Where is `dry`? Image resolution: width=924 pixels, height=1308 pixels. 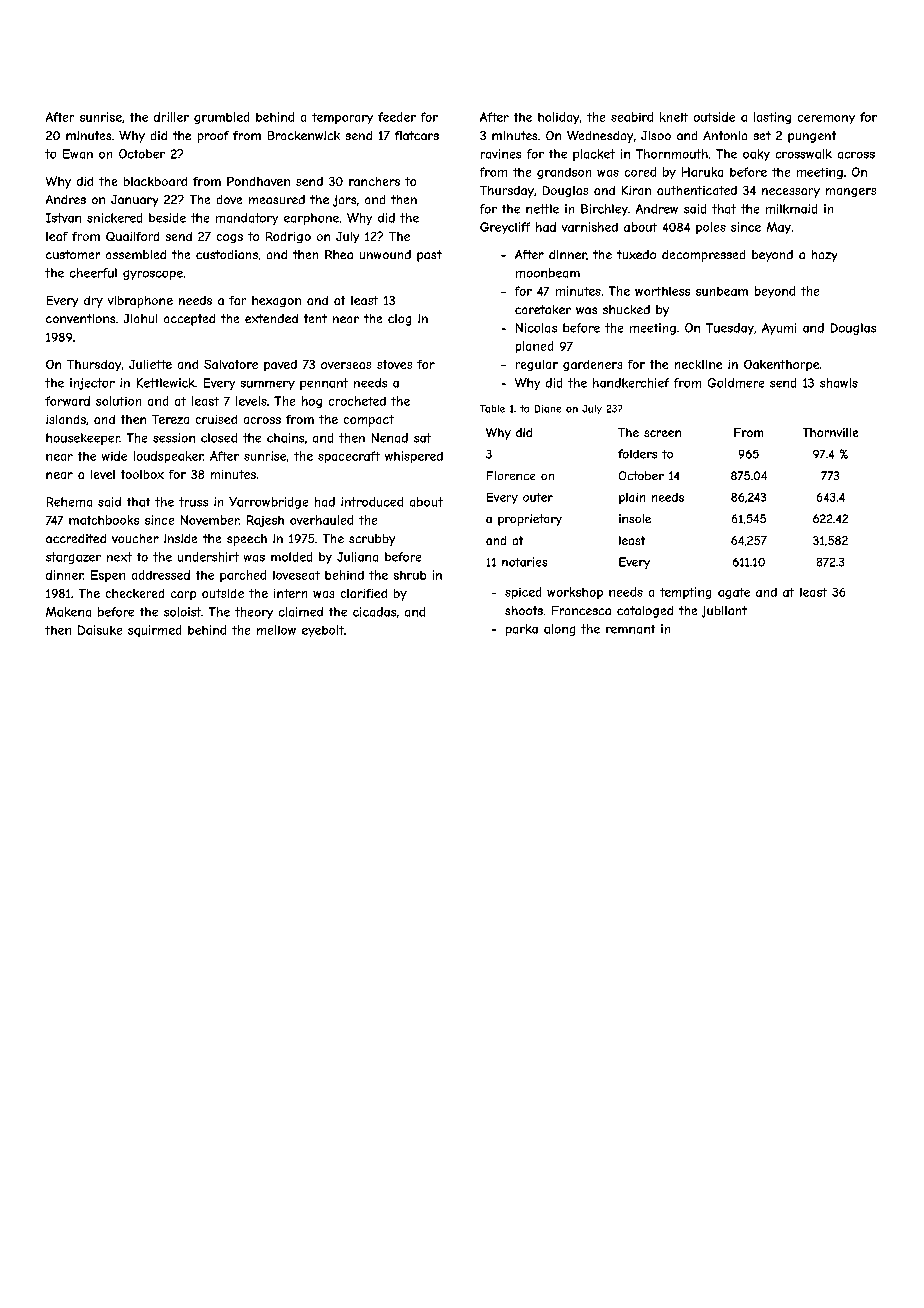 dry is located at coordinates (93, 302).
